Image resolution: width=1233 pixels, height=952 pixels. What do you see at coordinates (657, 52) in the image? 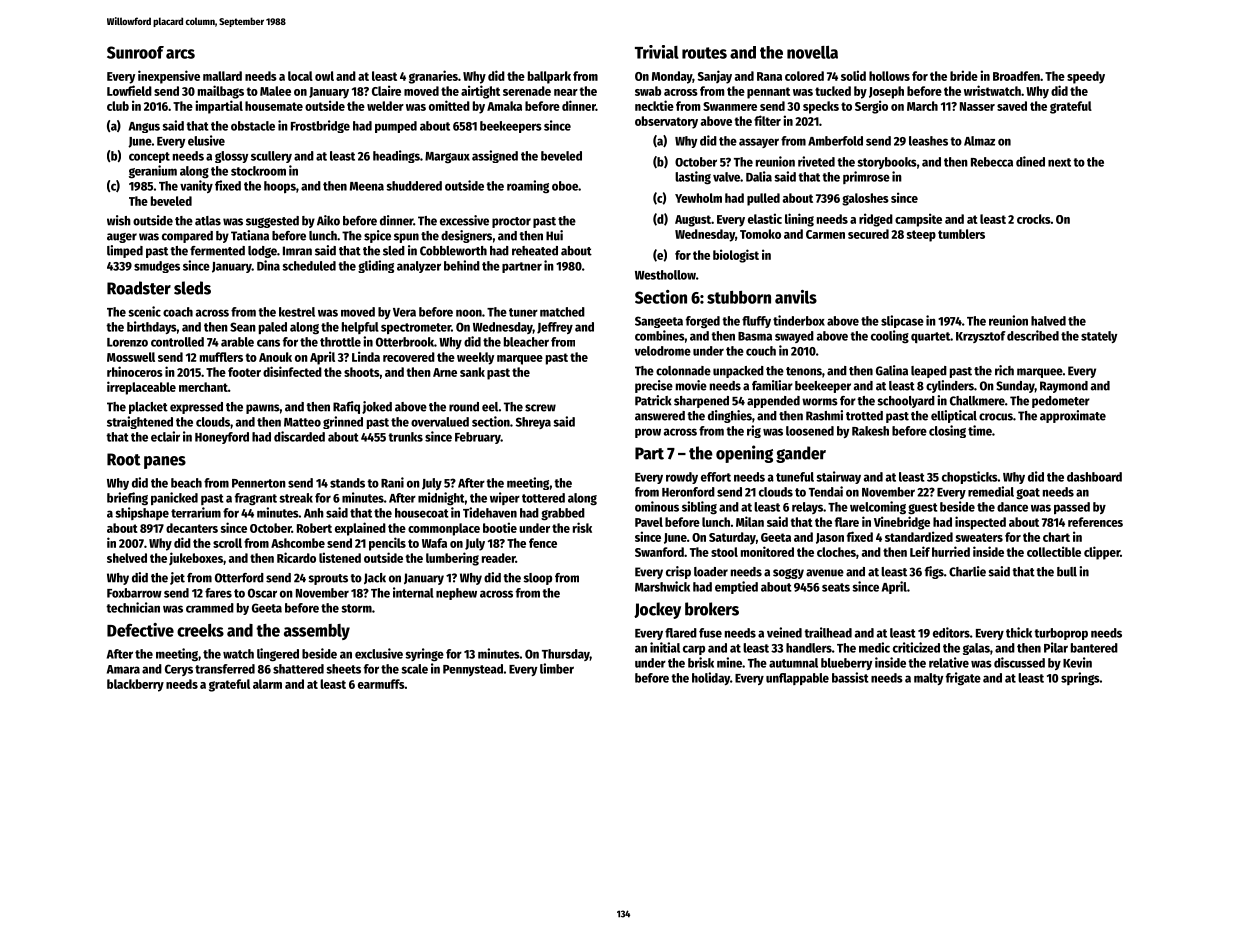
I see `Trivial` at bounding box center [657, 52].
